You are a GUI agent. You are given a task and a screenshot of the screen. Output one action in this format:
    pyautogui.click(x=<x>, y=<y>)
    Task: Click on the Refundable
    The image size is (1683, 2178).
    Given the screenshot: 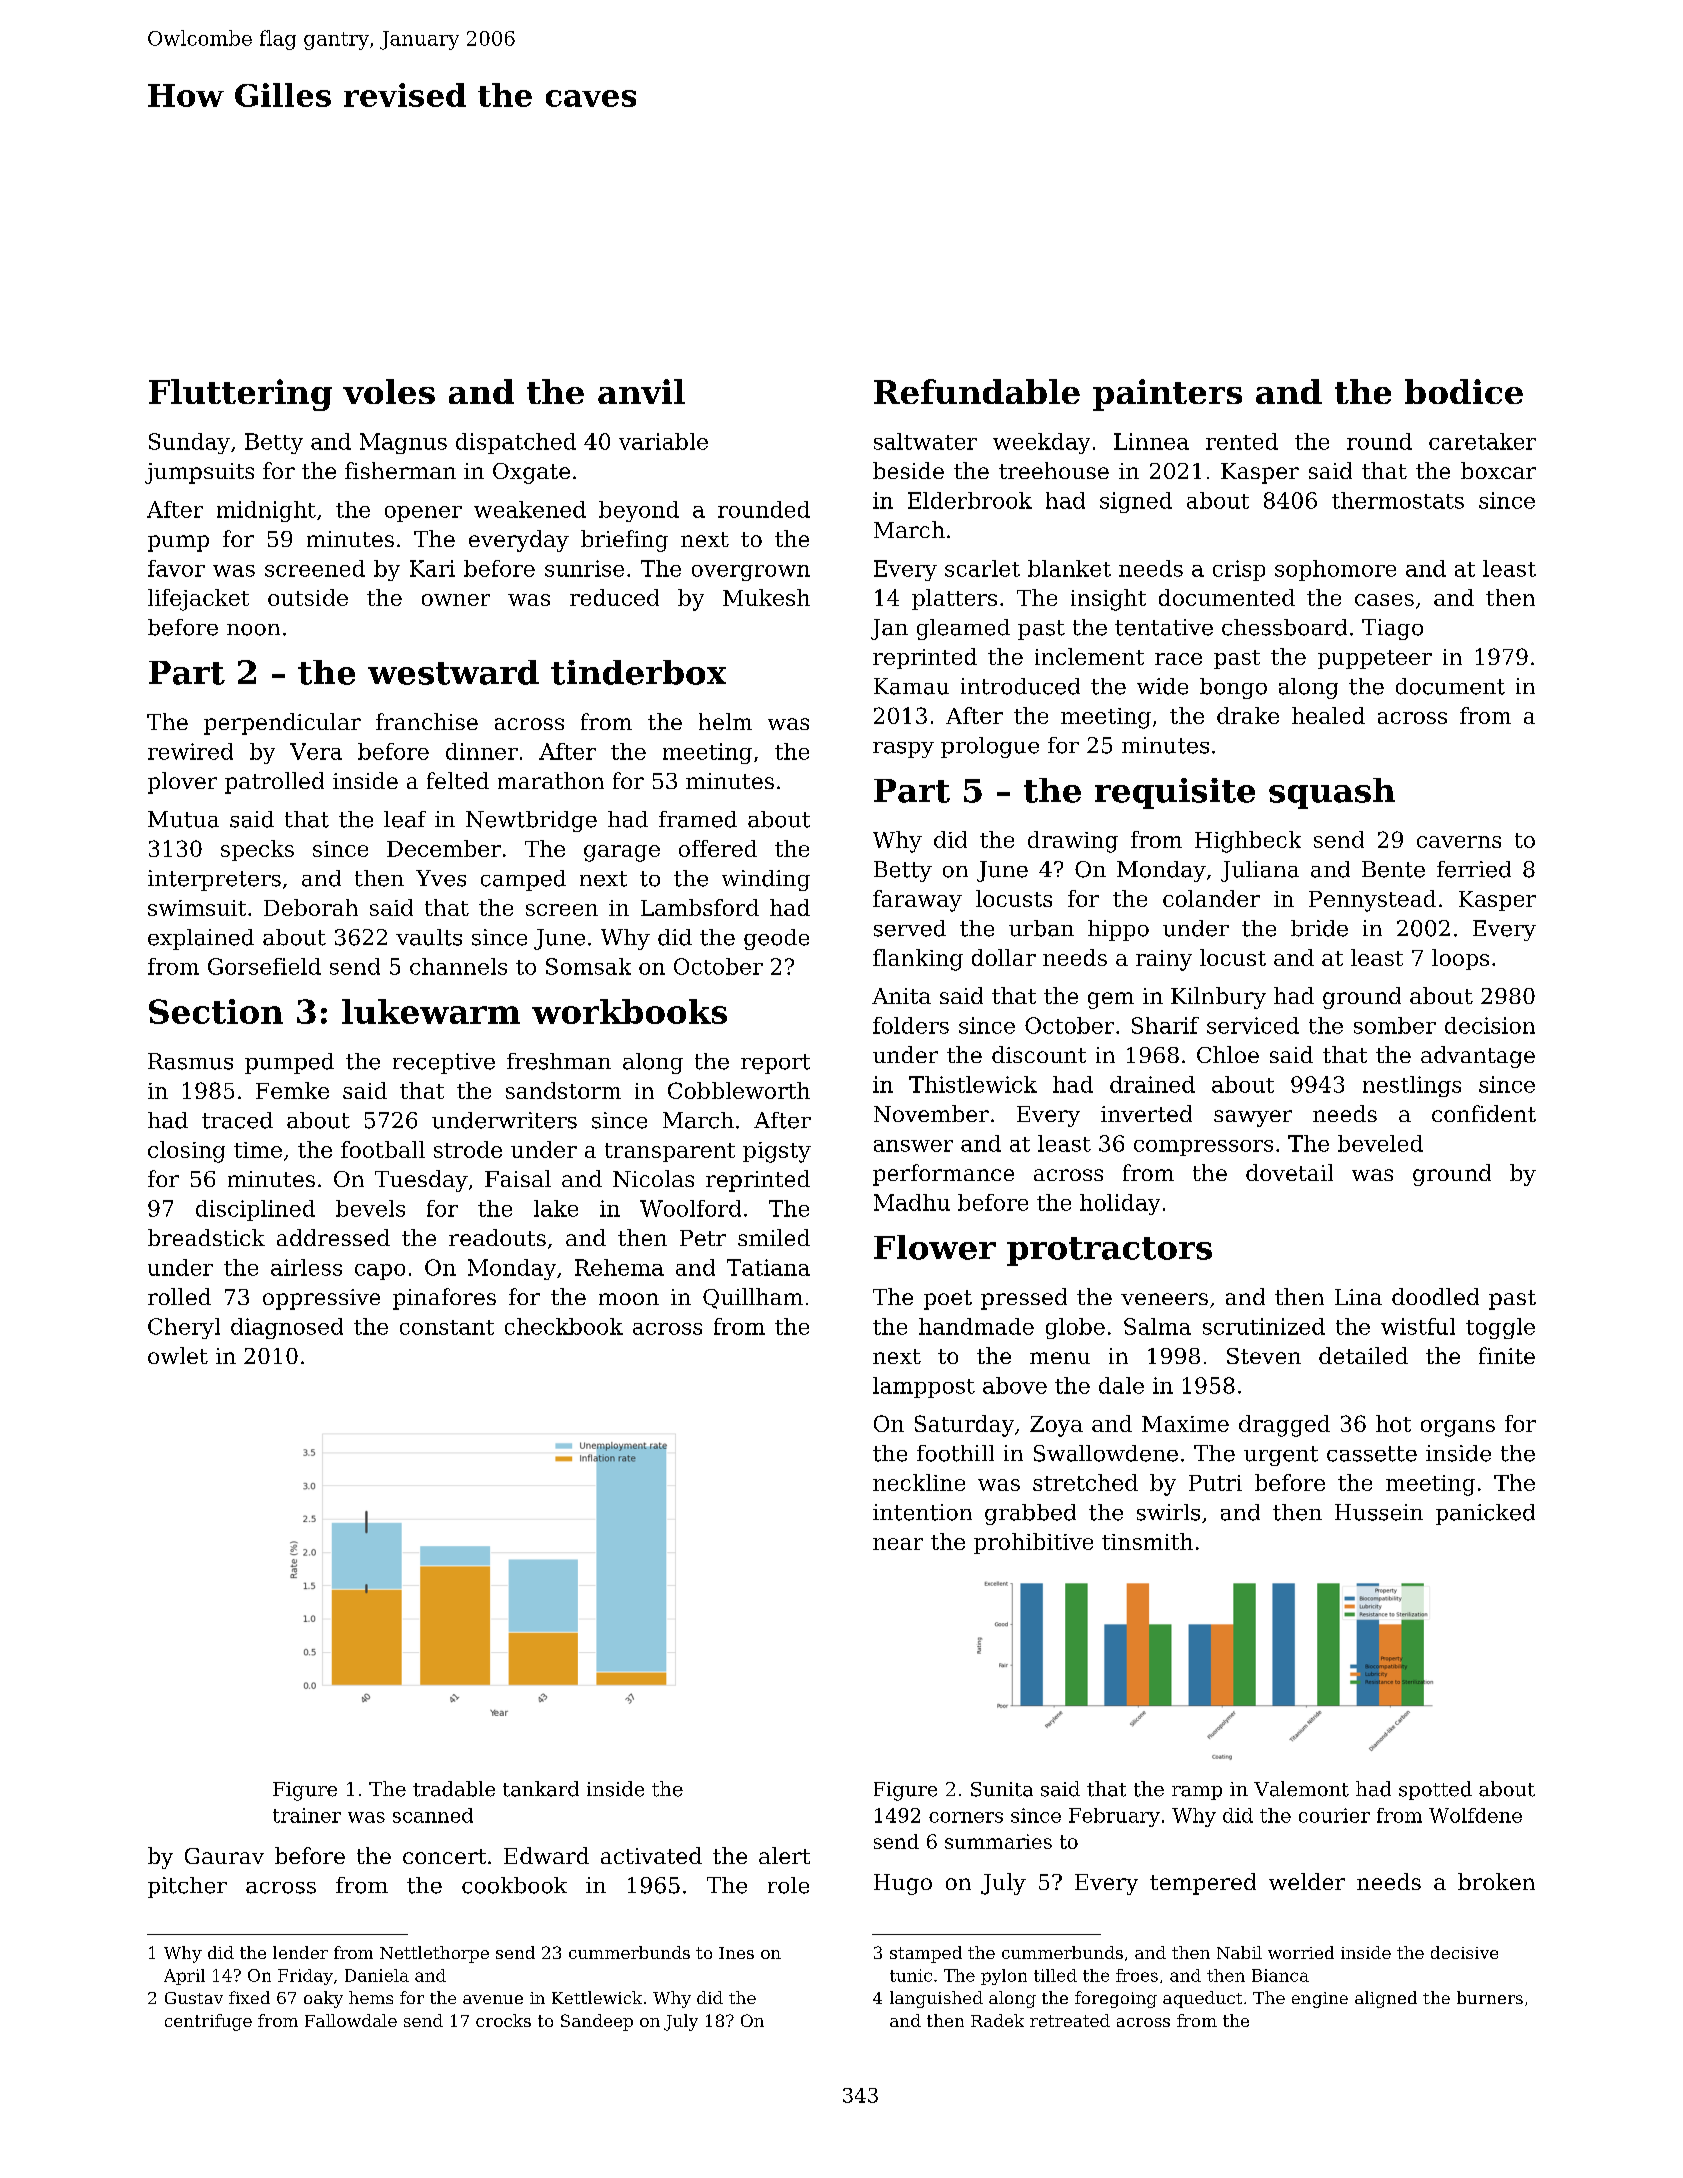 What is the action you would take?
    pyautogui.click(x=977, y=391)
